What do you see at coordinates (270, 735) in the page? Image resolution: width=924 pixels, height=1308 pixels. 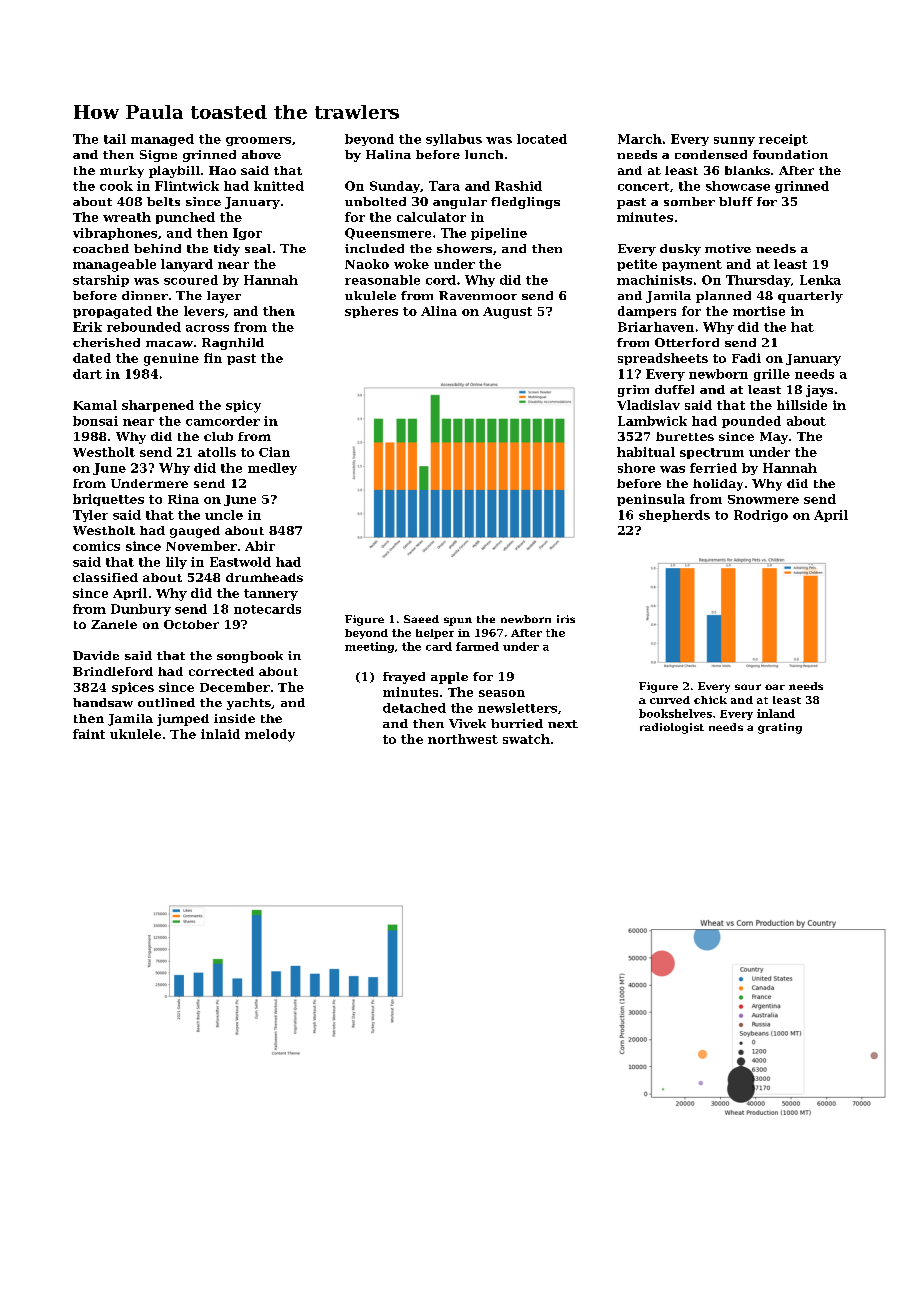 I see `melody` at bounding box center [270, 735].
